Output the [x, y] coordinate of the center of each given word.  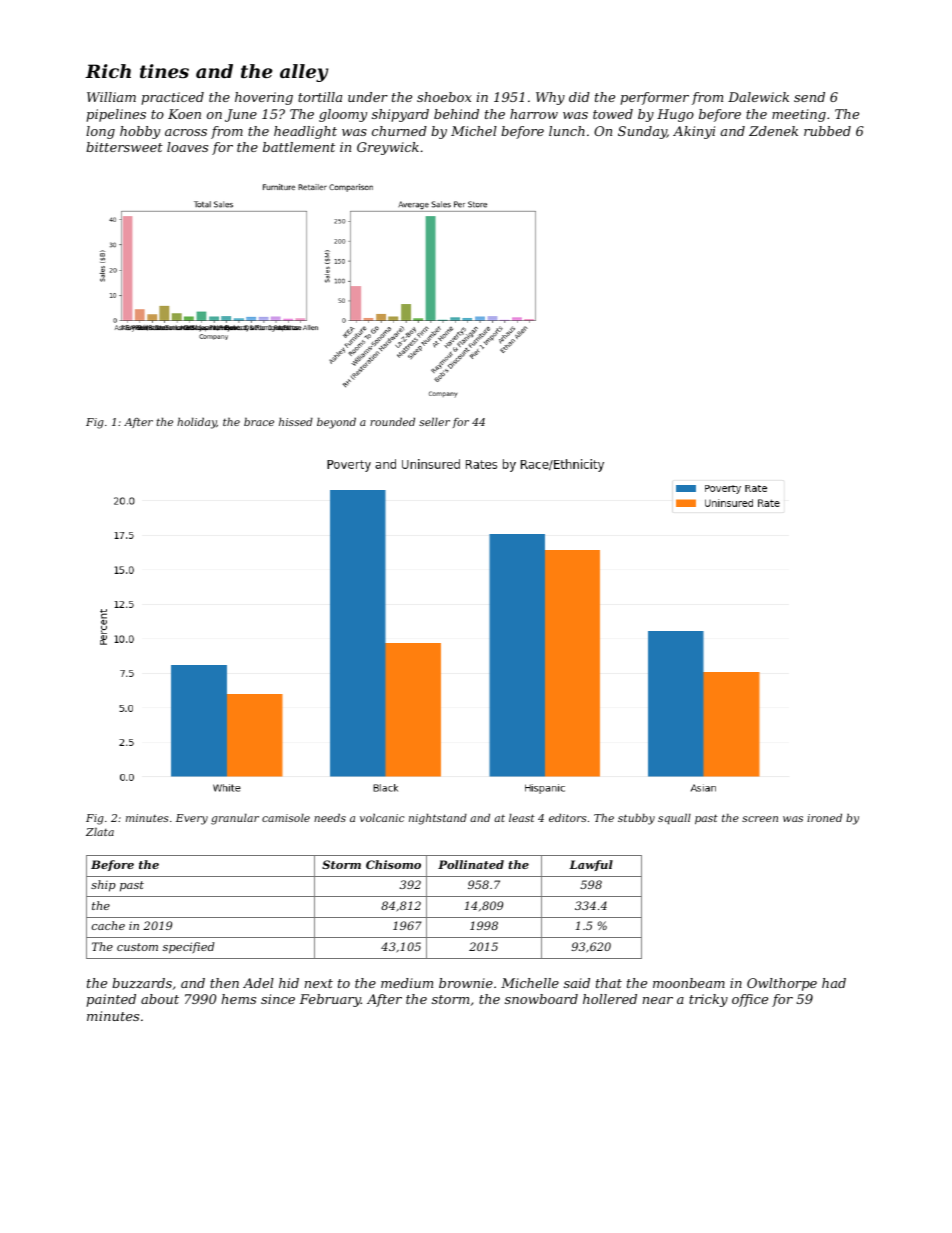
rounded [392, 421]
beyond [336, 423]
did [579, 97]
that [609, 983]
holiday [197, 423]
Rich [108, 71]
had [834, 983]
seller [434, 421]
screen [760, 819]
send [809, 97]
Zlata [100, 831]
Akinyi [694, 132]
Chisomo [393, 864]
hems [238, 999]
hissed [296, 421]
